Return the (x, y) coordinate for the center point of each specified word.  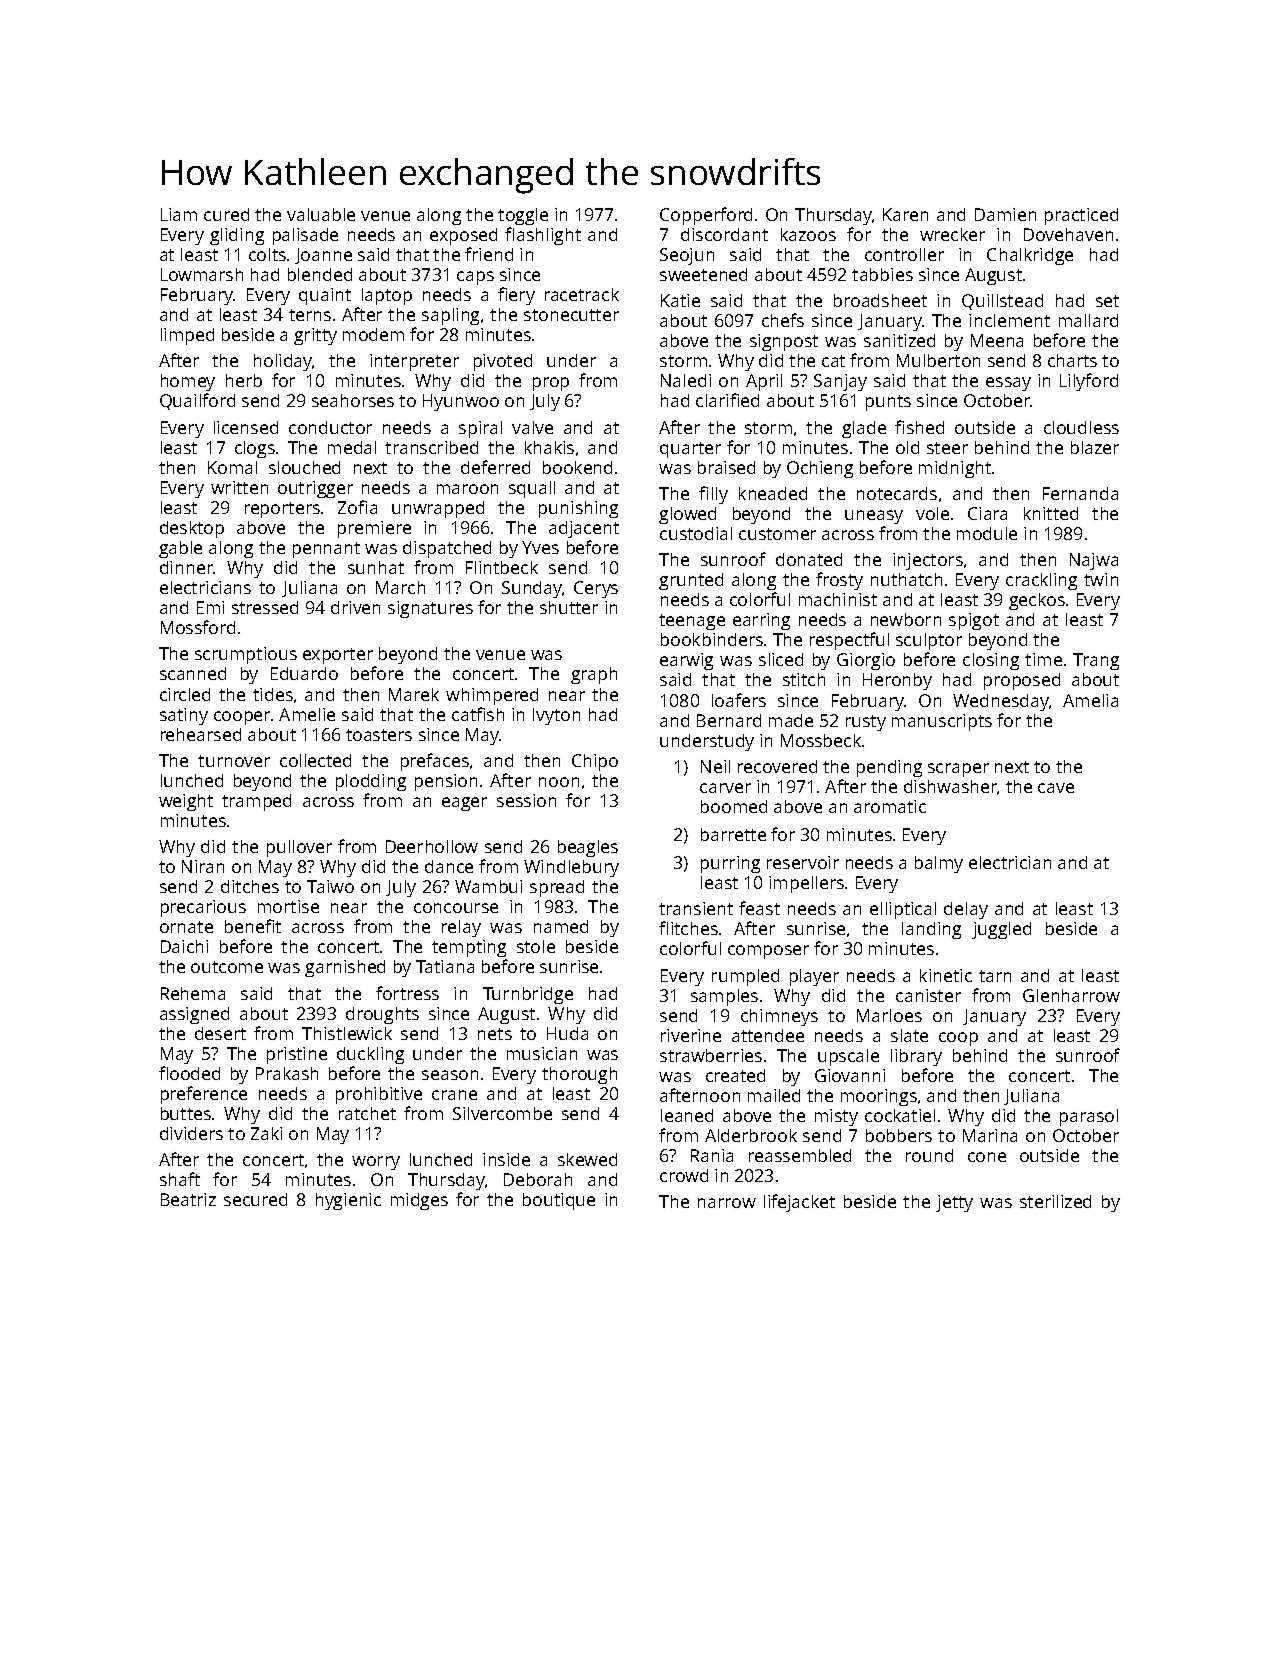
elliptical (903, 910)
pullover (299, 848)
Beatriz (188, 1199)
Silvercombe (502, 1113)
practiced (1081, 216)
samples (724, 997)
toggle (523, 216)
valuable (321, 214)
